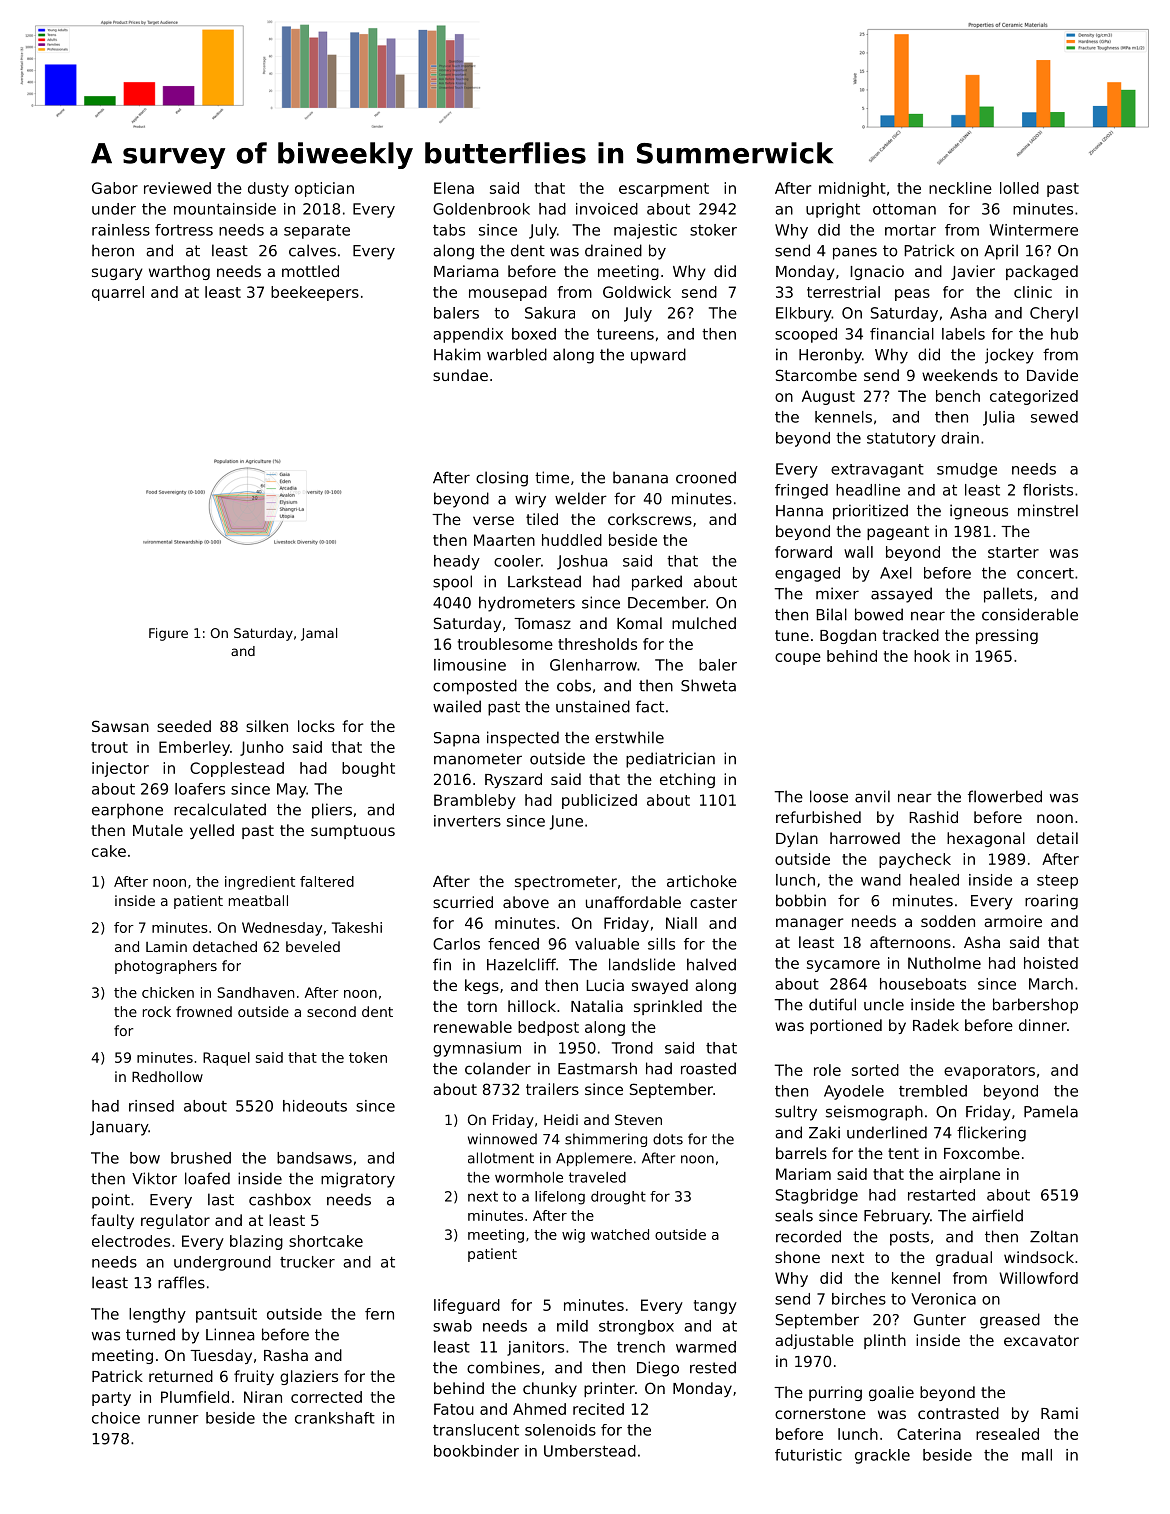 The height and width of the document is (1514, 1170). Describe the element at coordinates (573, 1236) in the document. I see `wig` at that location.
